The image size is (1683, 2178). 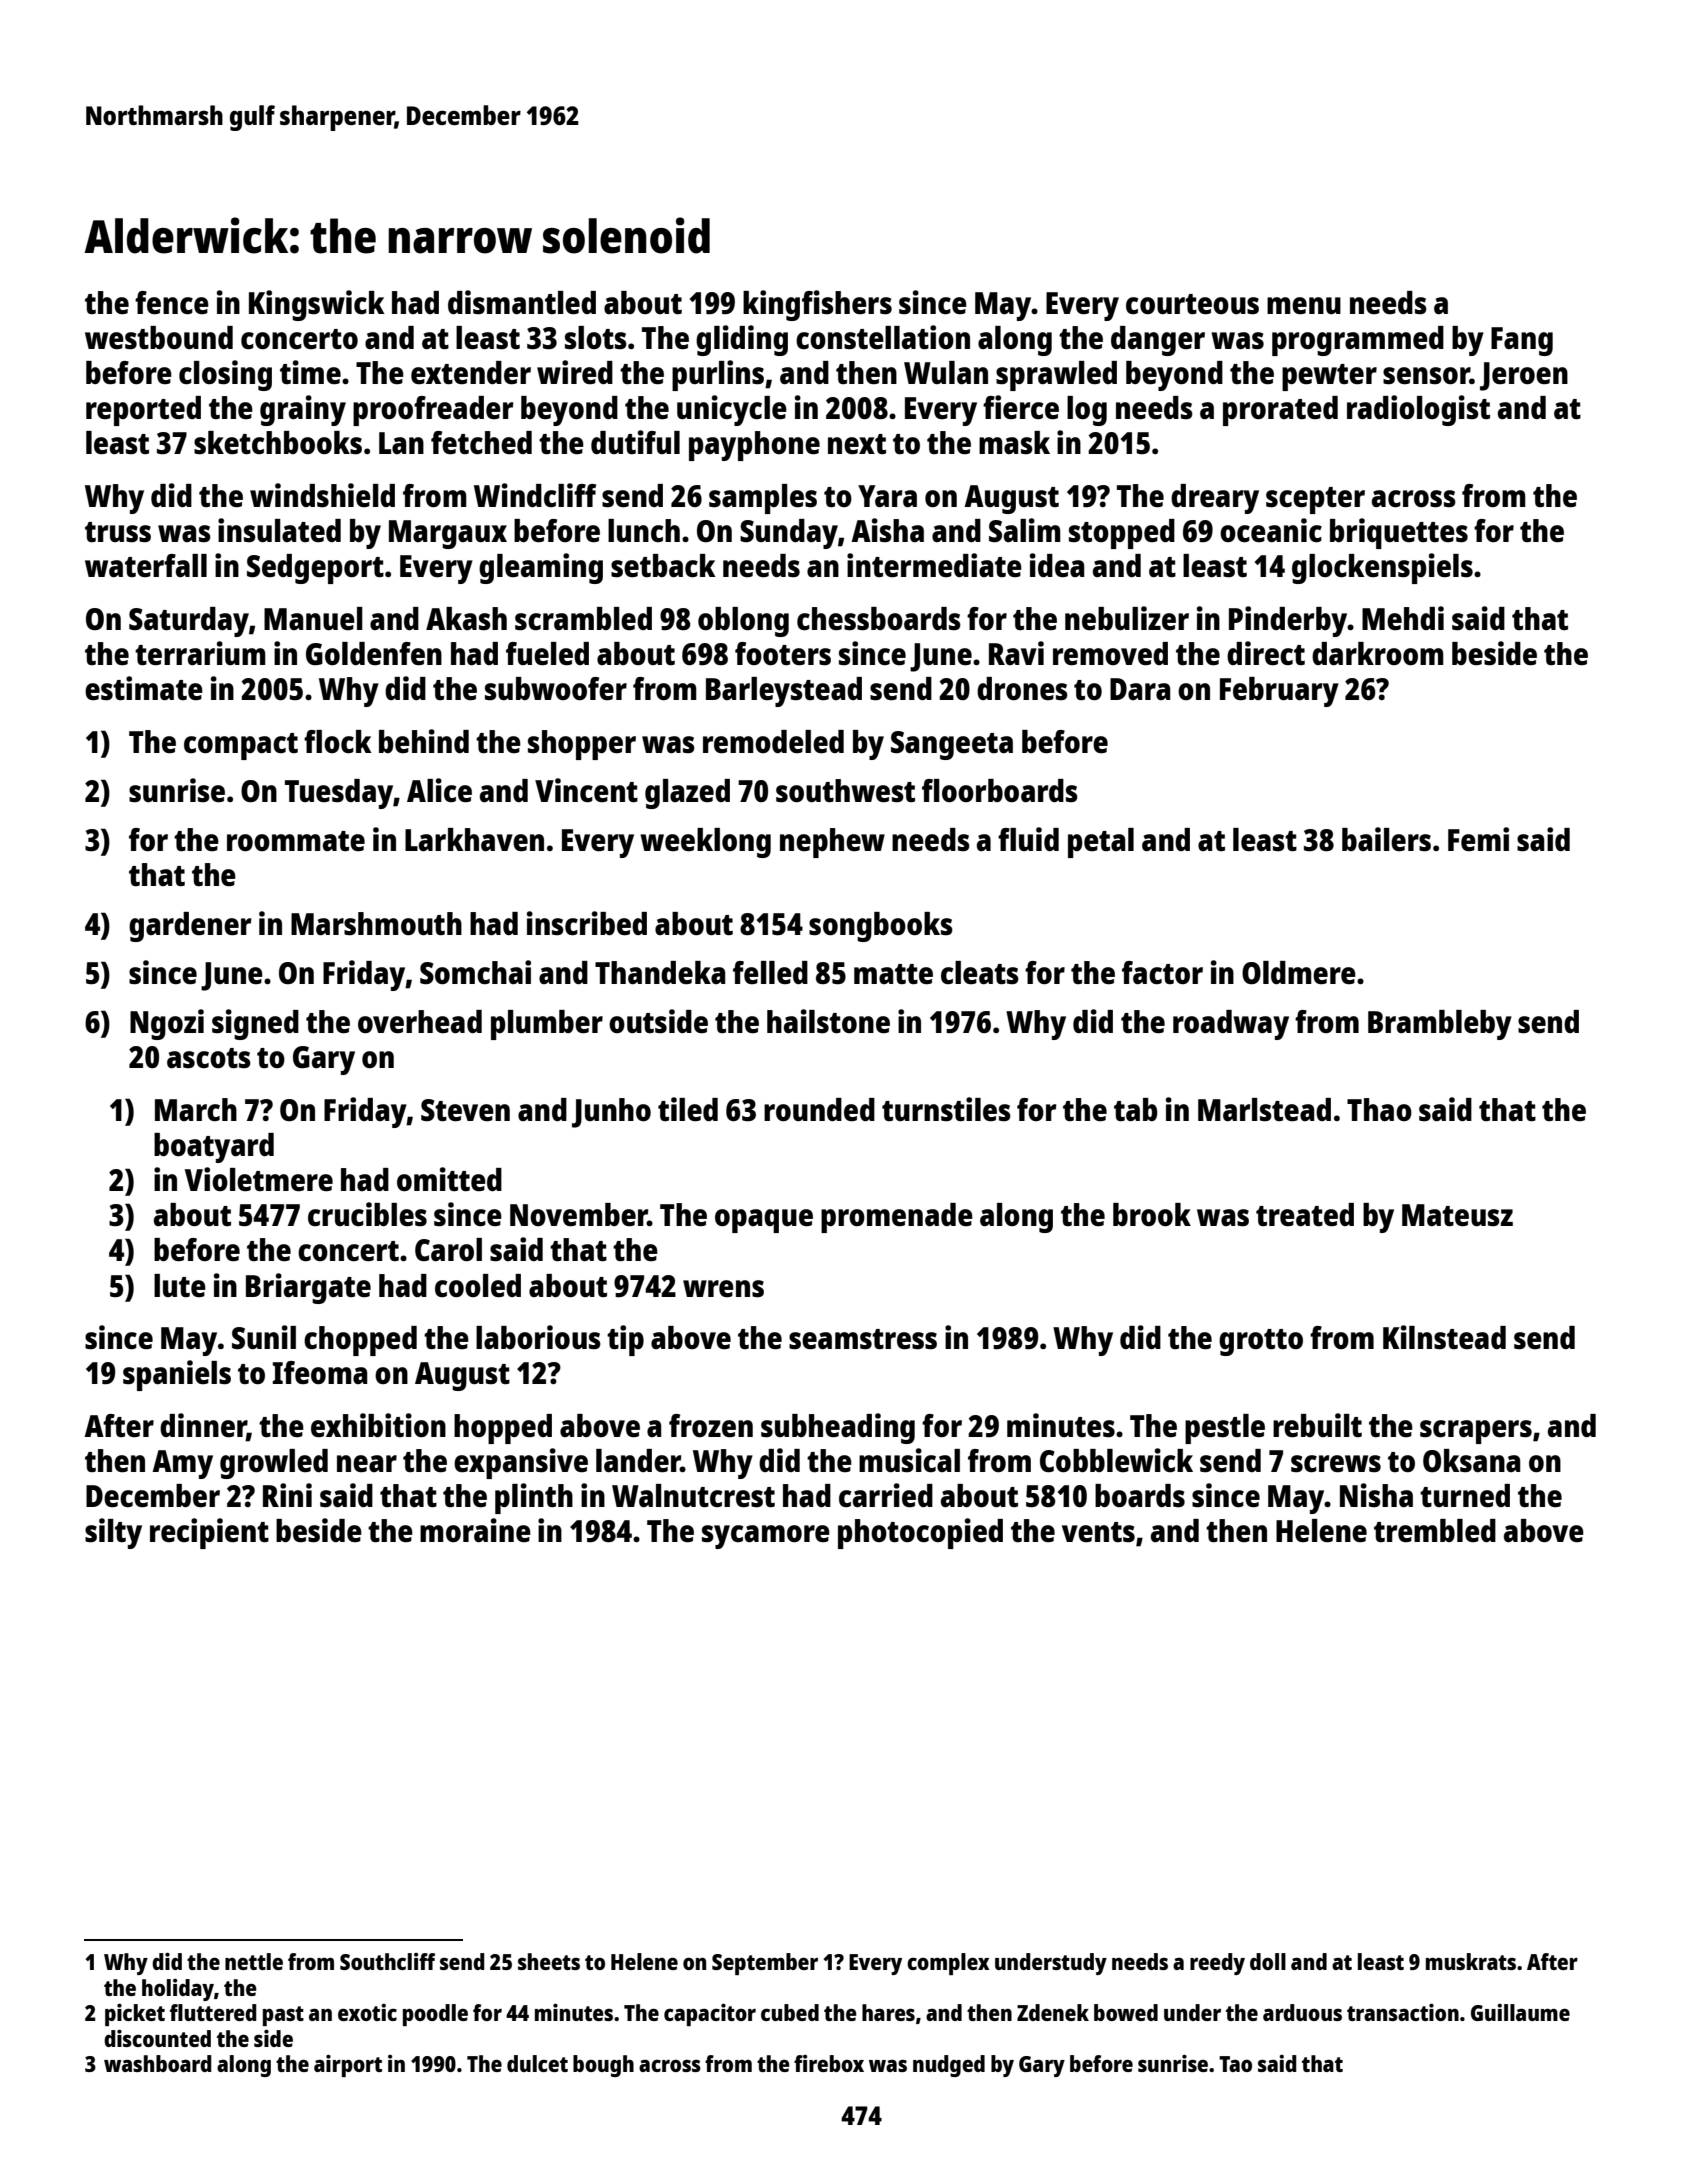 I want to click on doll, so click(x=1268, y=1961).
